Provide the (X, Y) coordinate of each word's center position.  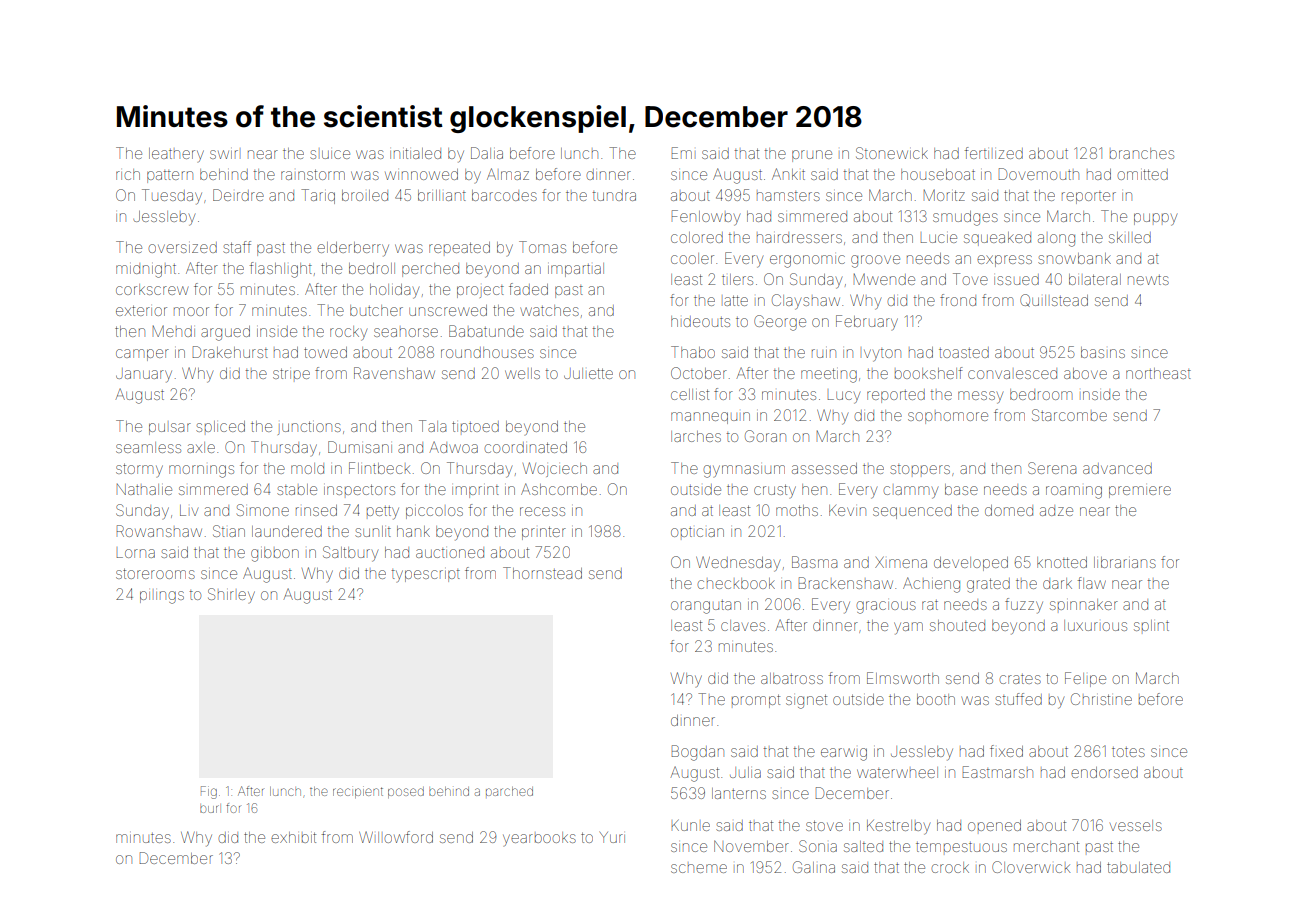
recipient (358, 792)
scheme (699, 868)
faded (528, 289)
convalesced (1012, 373)
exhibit (293, 837)
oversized (183, 247)
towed (325, 352)
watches (549, 310)
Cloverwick (1031, 867)
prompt (756, 701)
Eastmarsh (998, 772)
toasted (964, 352)
